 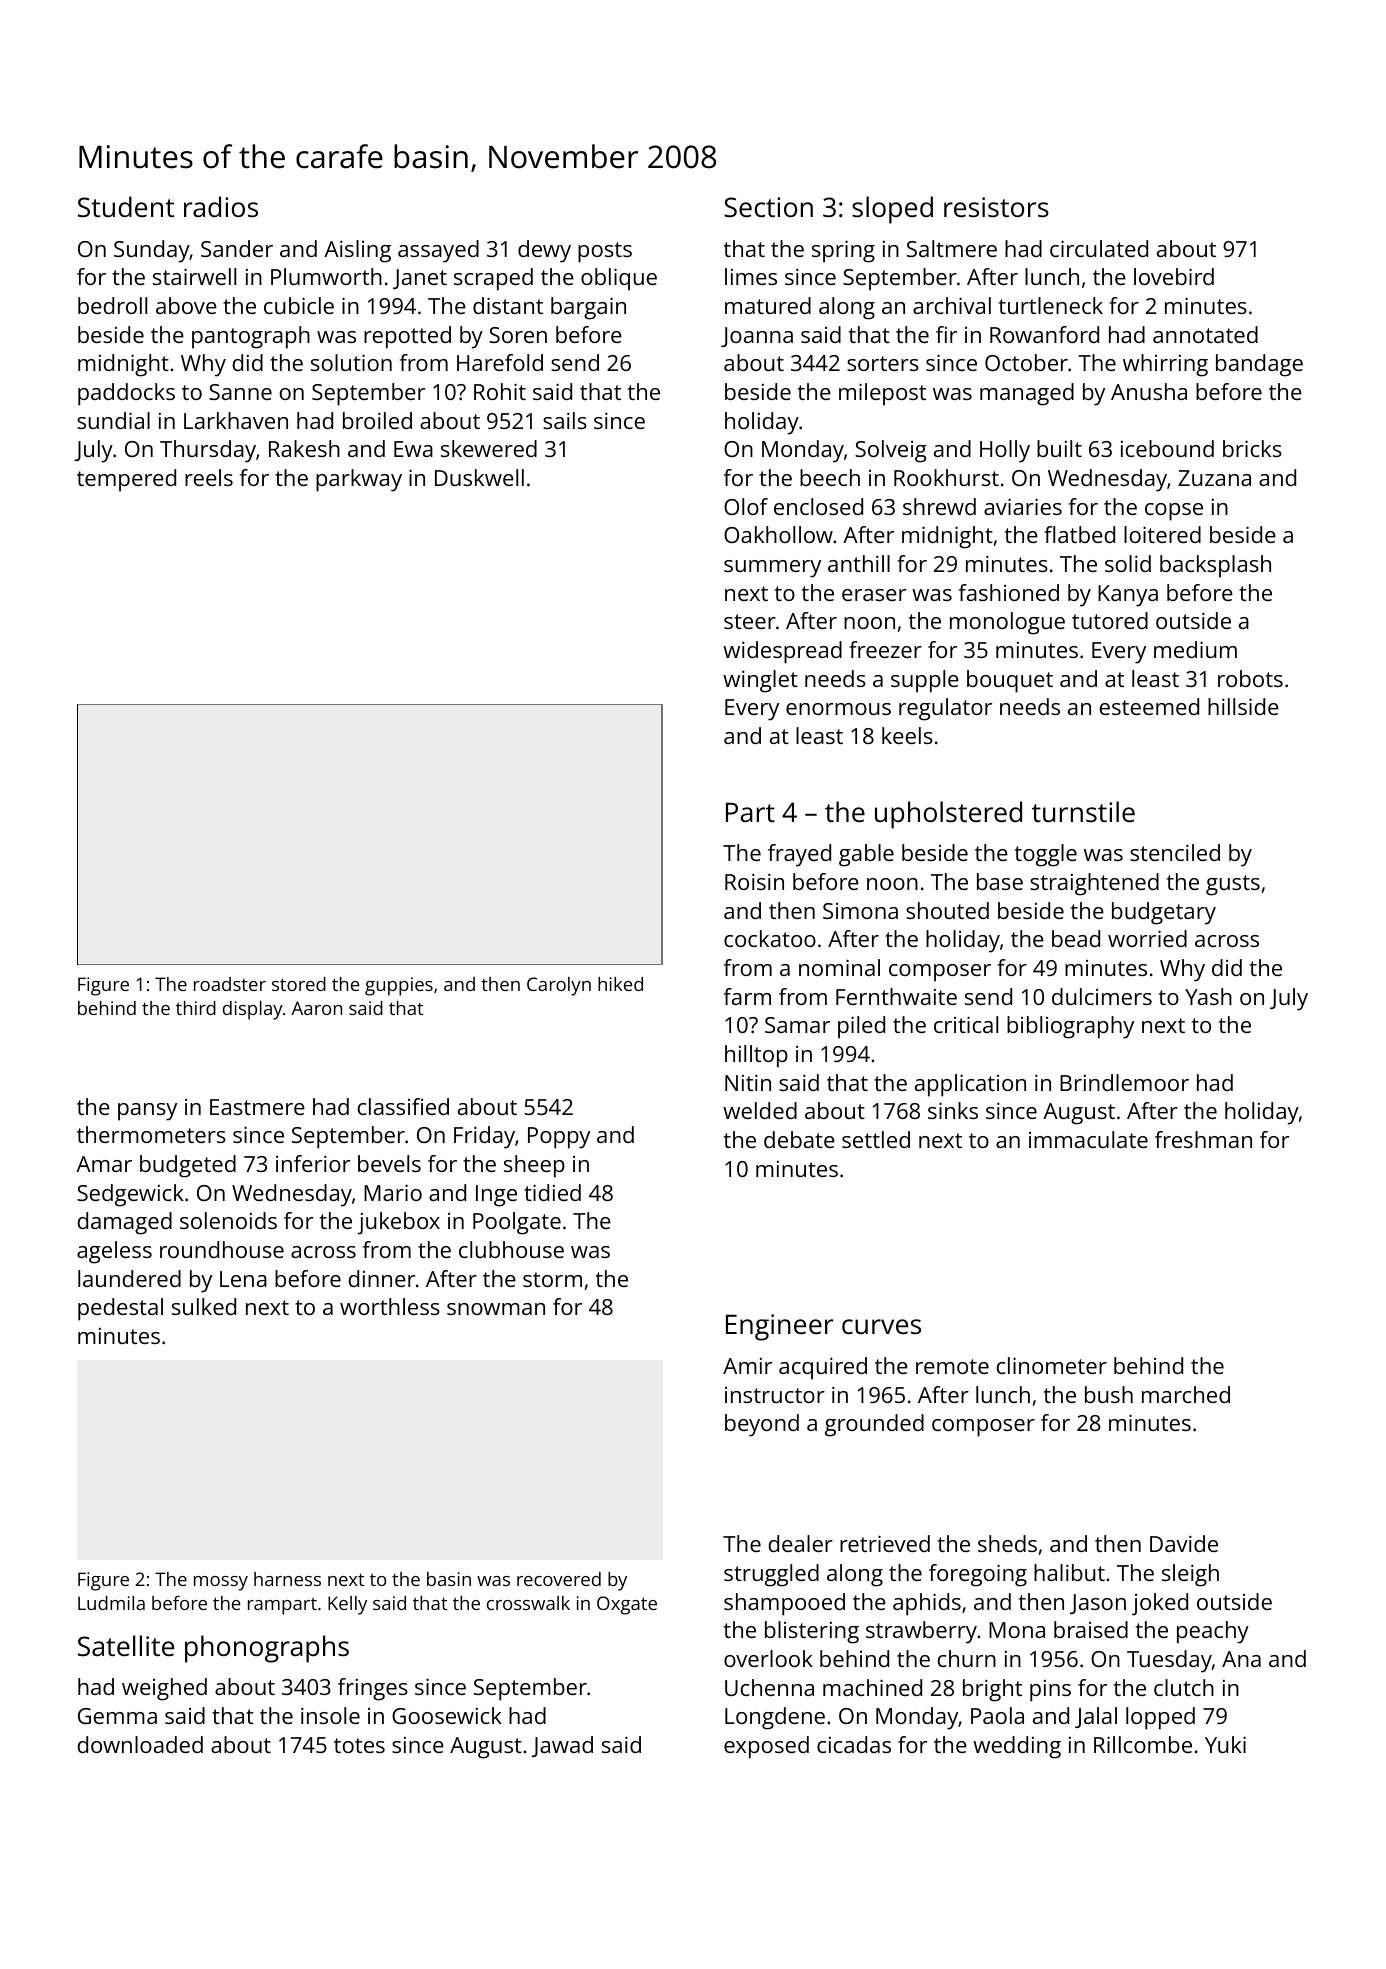 What do you see at coordinates (196, 1008) in the page?
I see `third` at bounding box center [196, 1008].
